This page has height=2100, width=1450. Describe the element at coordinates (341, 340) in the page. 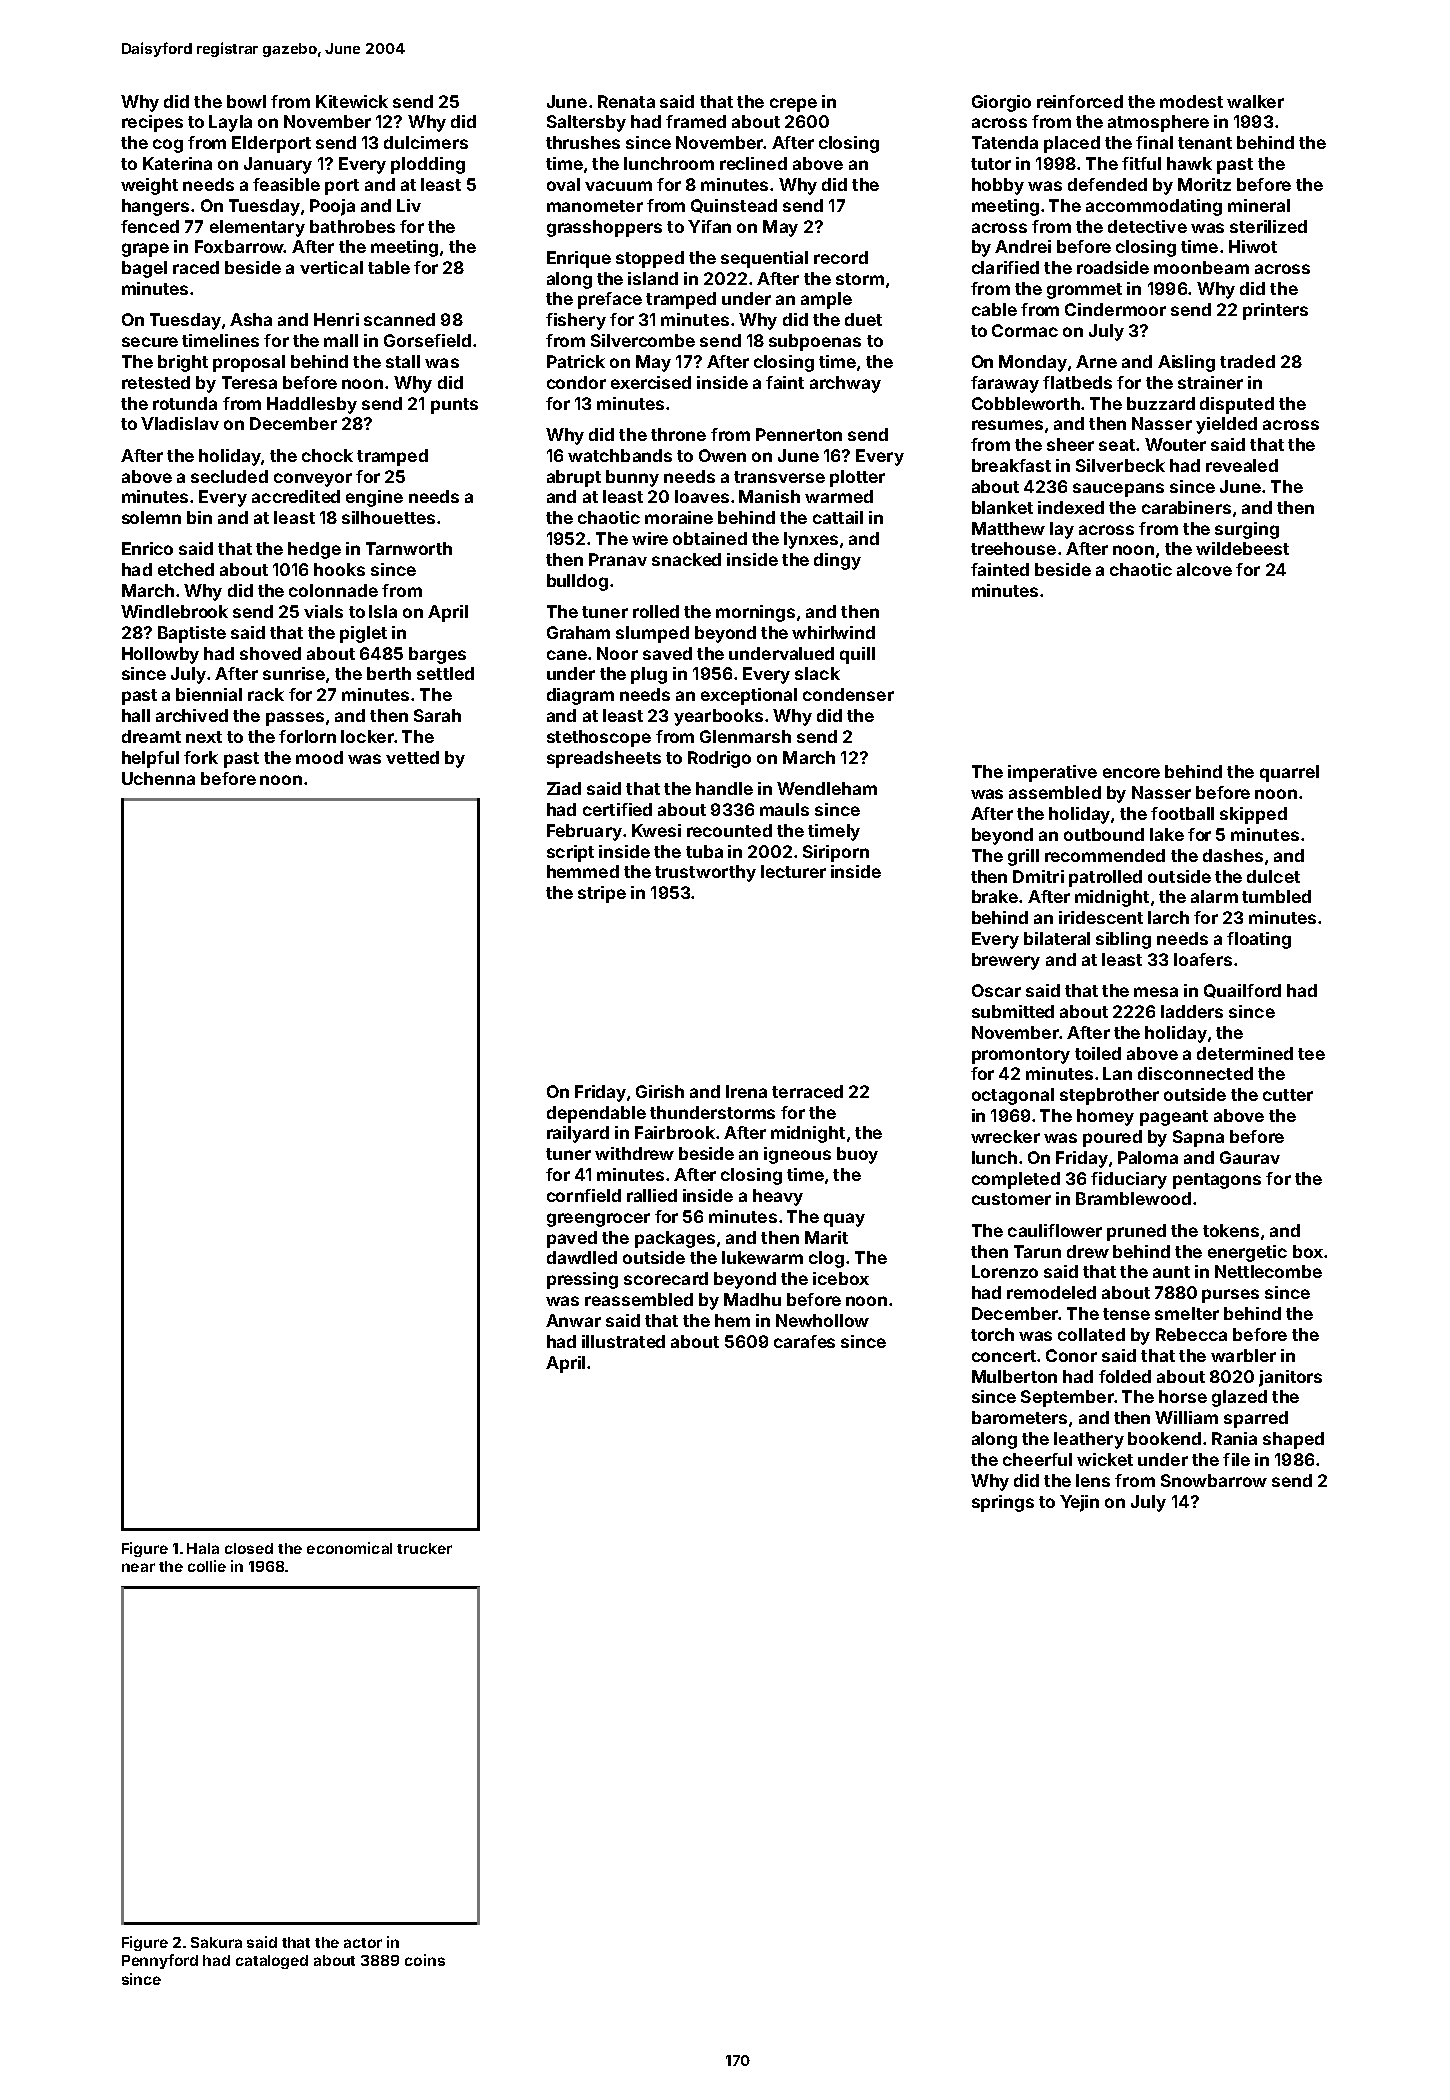

I see `mall` at that location.
